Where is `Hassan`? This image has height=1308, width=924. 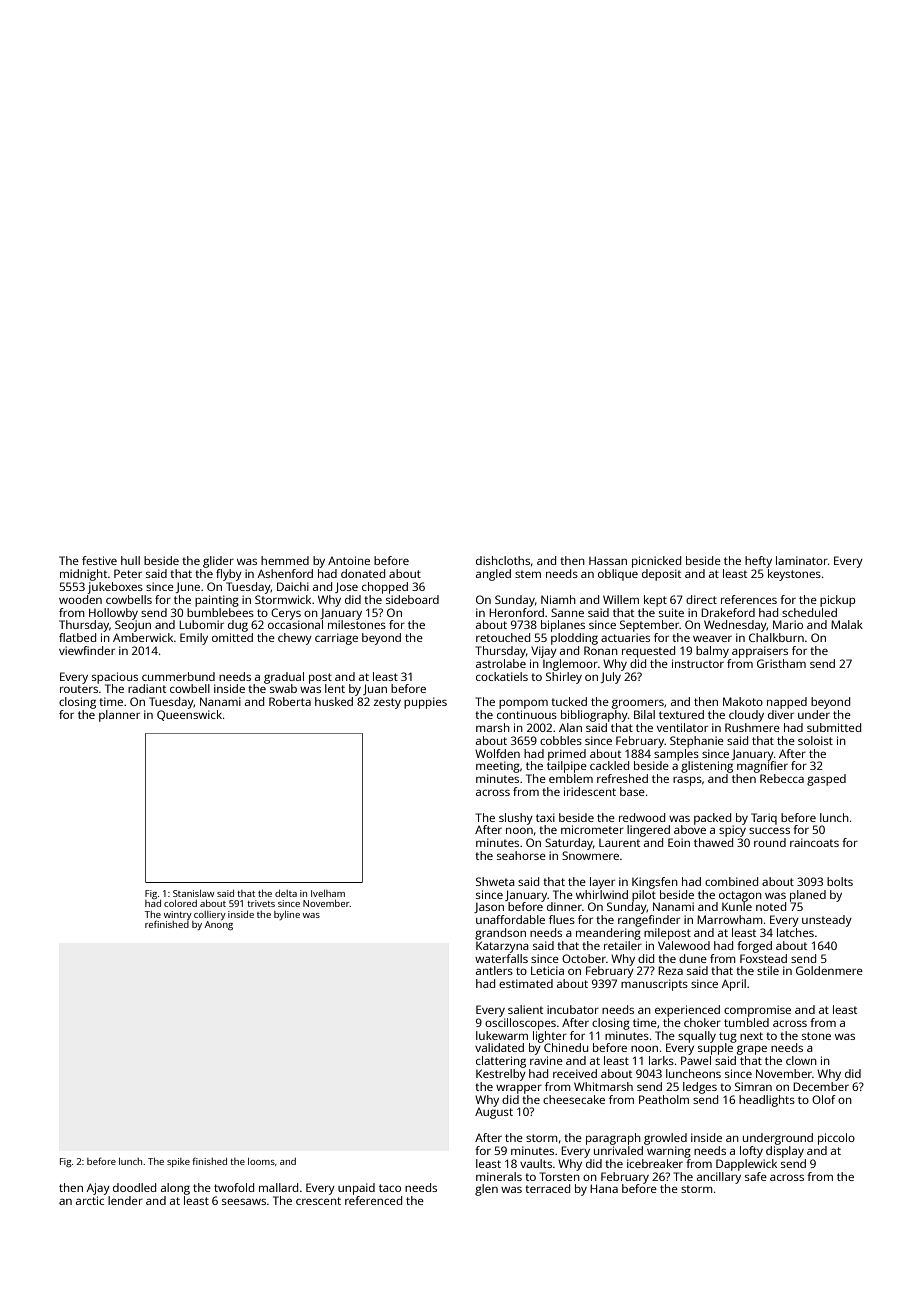
Hassan is located at coordinates (608, 560).
